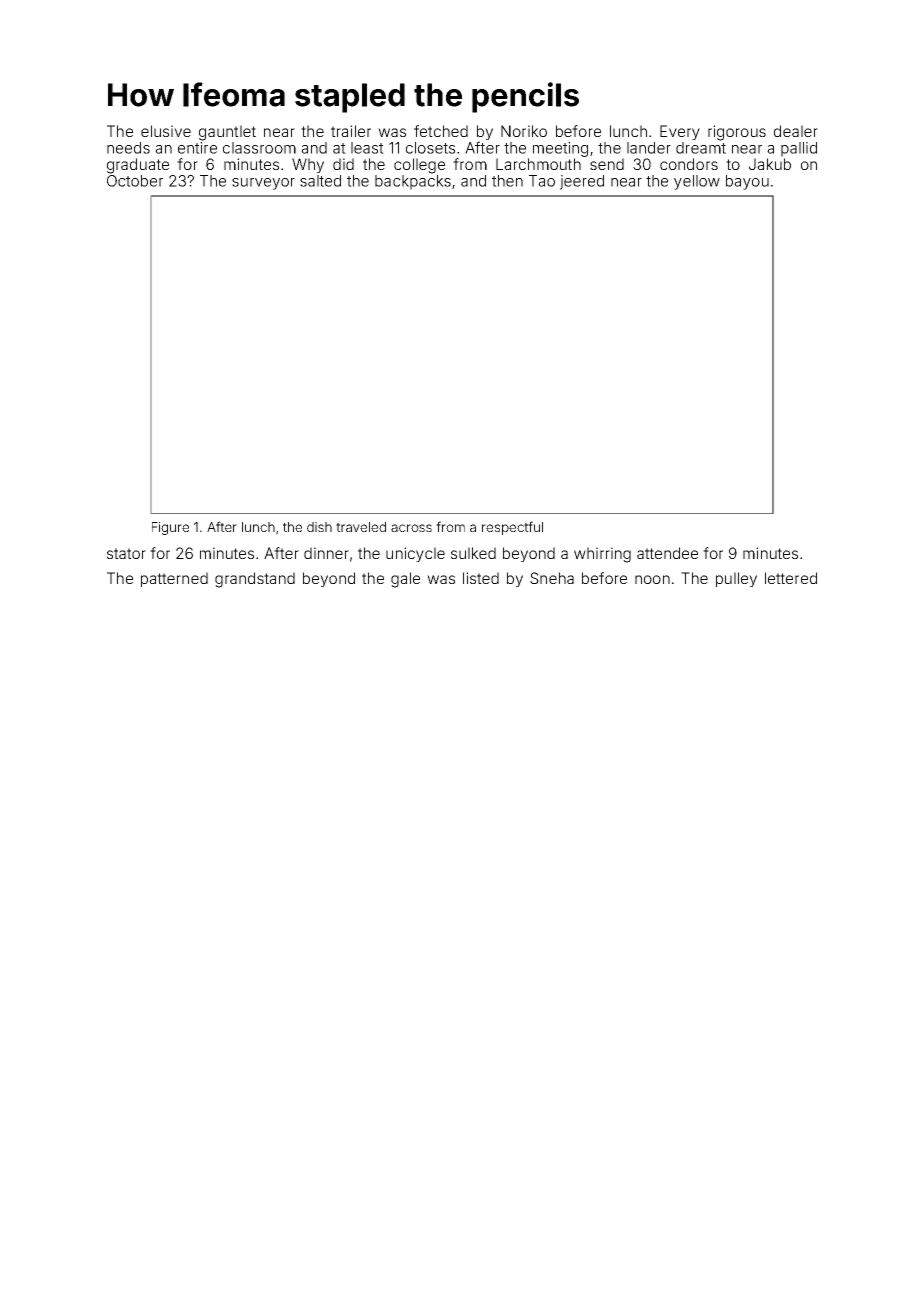 Image resolution: width=924 pixels, height=1308 pixels. Describe the element at coordinates (582, 182) in the screenshot. I see `jeered` at that location.
